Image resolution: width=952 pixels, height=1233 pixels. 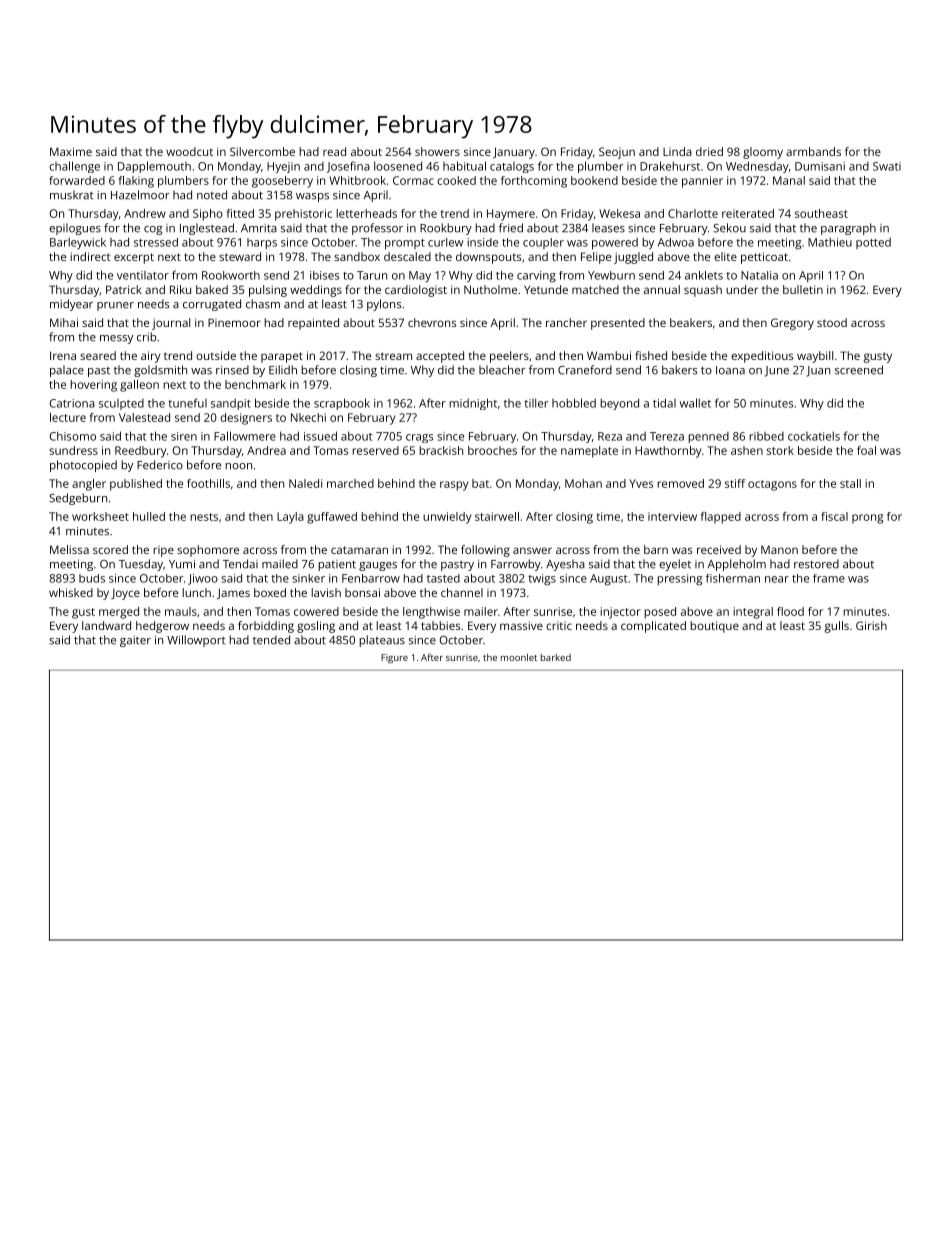 What do you see at coordinates (617, 153) in the page?
I see `Seojun` at bounding box center [617, 153].
